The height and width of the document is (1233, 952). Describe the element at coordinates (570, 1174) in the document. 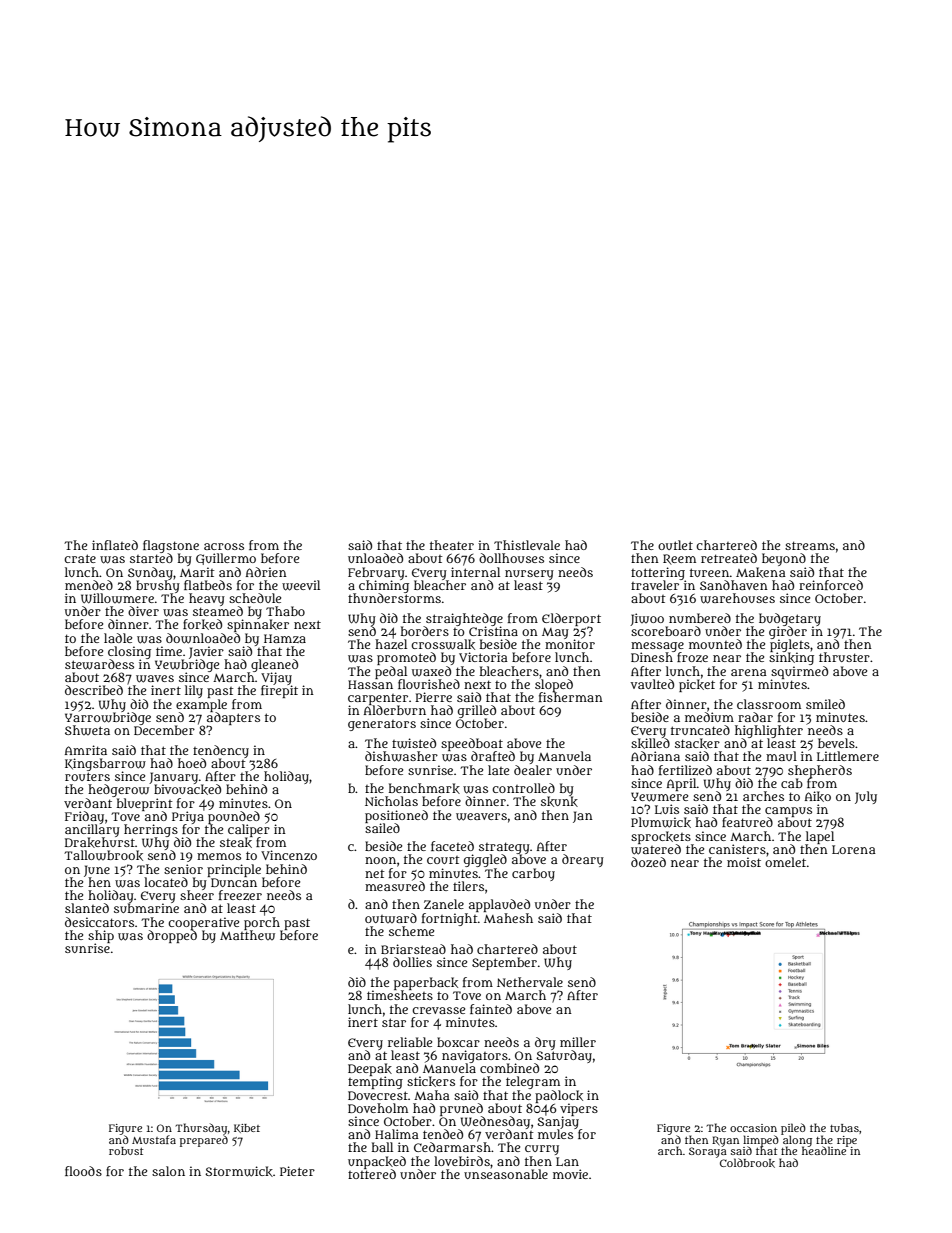

I see `movie` at that location.
